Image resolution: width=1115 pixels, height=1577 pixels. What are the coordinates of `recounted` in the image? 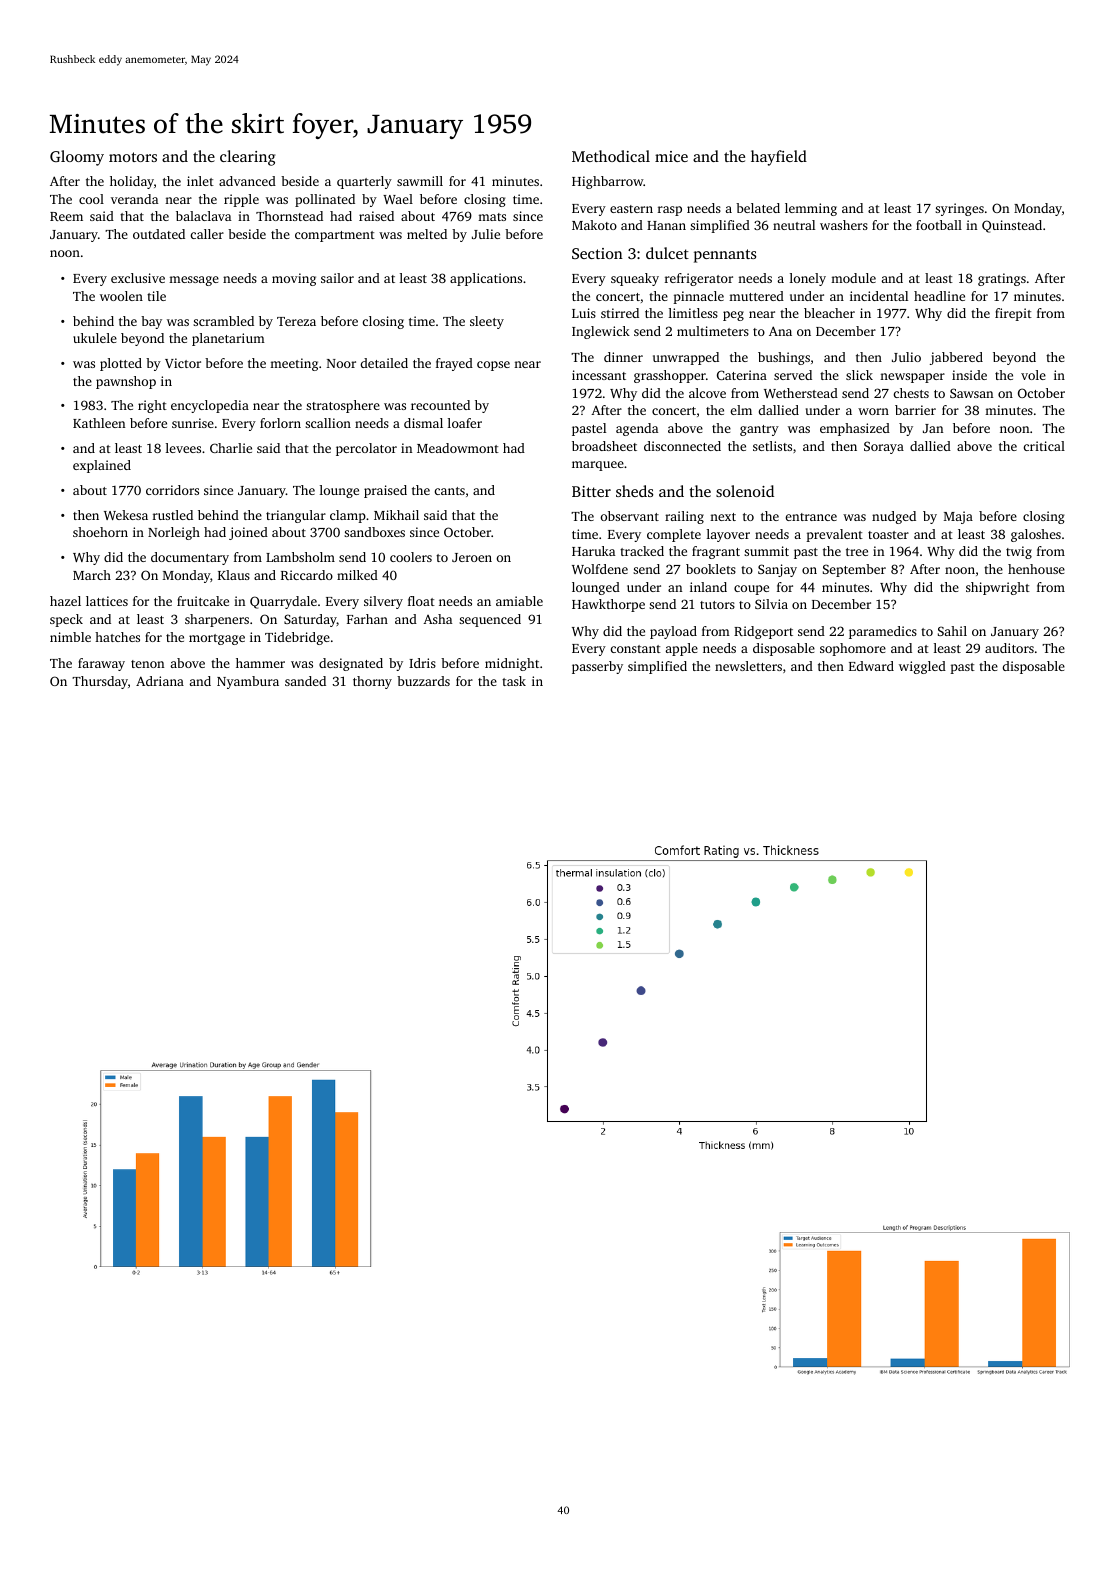 It's located at (440, 405).
